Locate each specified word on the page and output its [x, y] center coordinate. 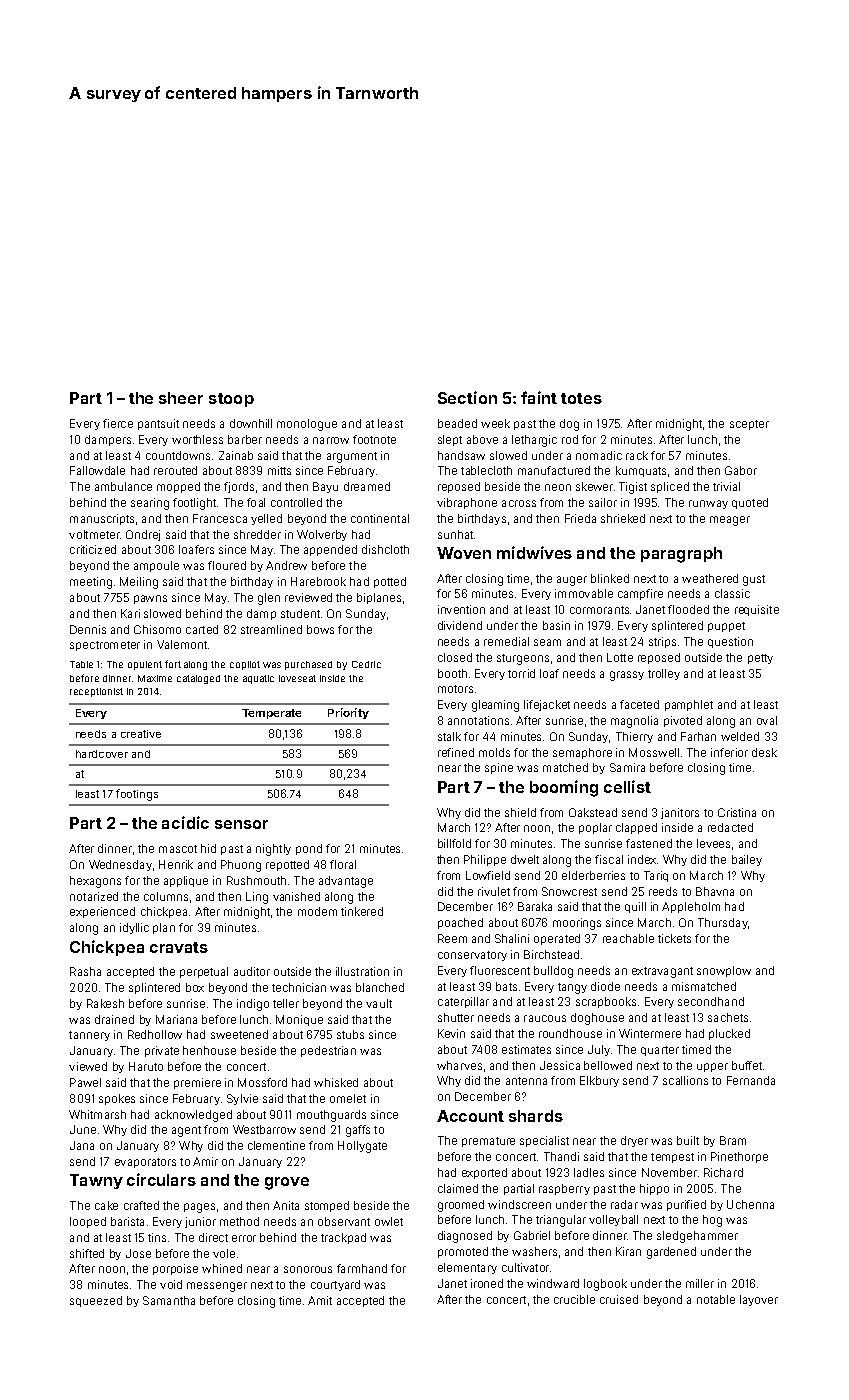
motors [455, 689]
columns [166, 896]
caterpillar [463, 1002]
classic [732, 593]
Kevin [451, 1033]
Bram [733, 1140]
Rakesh [105, 1003]
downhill [251, 423]
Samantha [169, 1300]
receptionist [96, 692]
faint [539, 397]
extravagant [662, 972]
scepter [749, 425]
